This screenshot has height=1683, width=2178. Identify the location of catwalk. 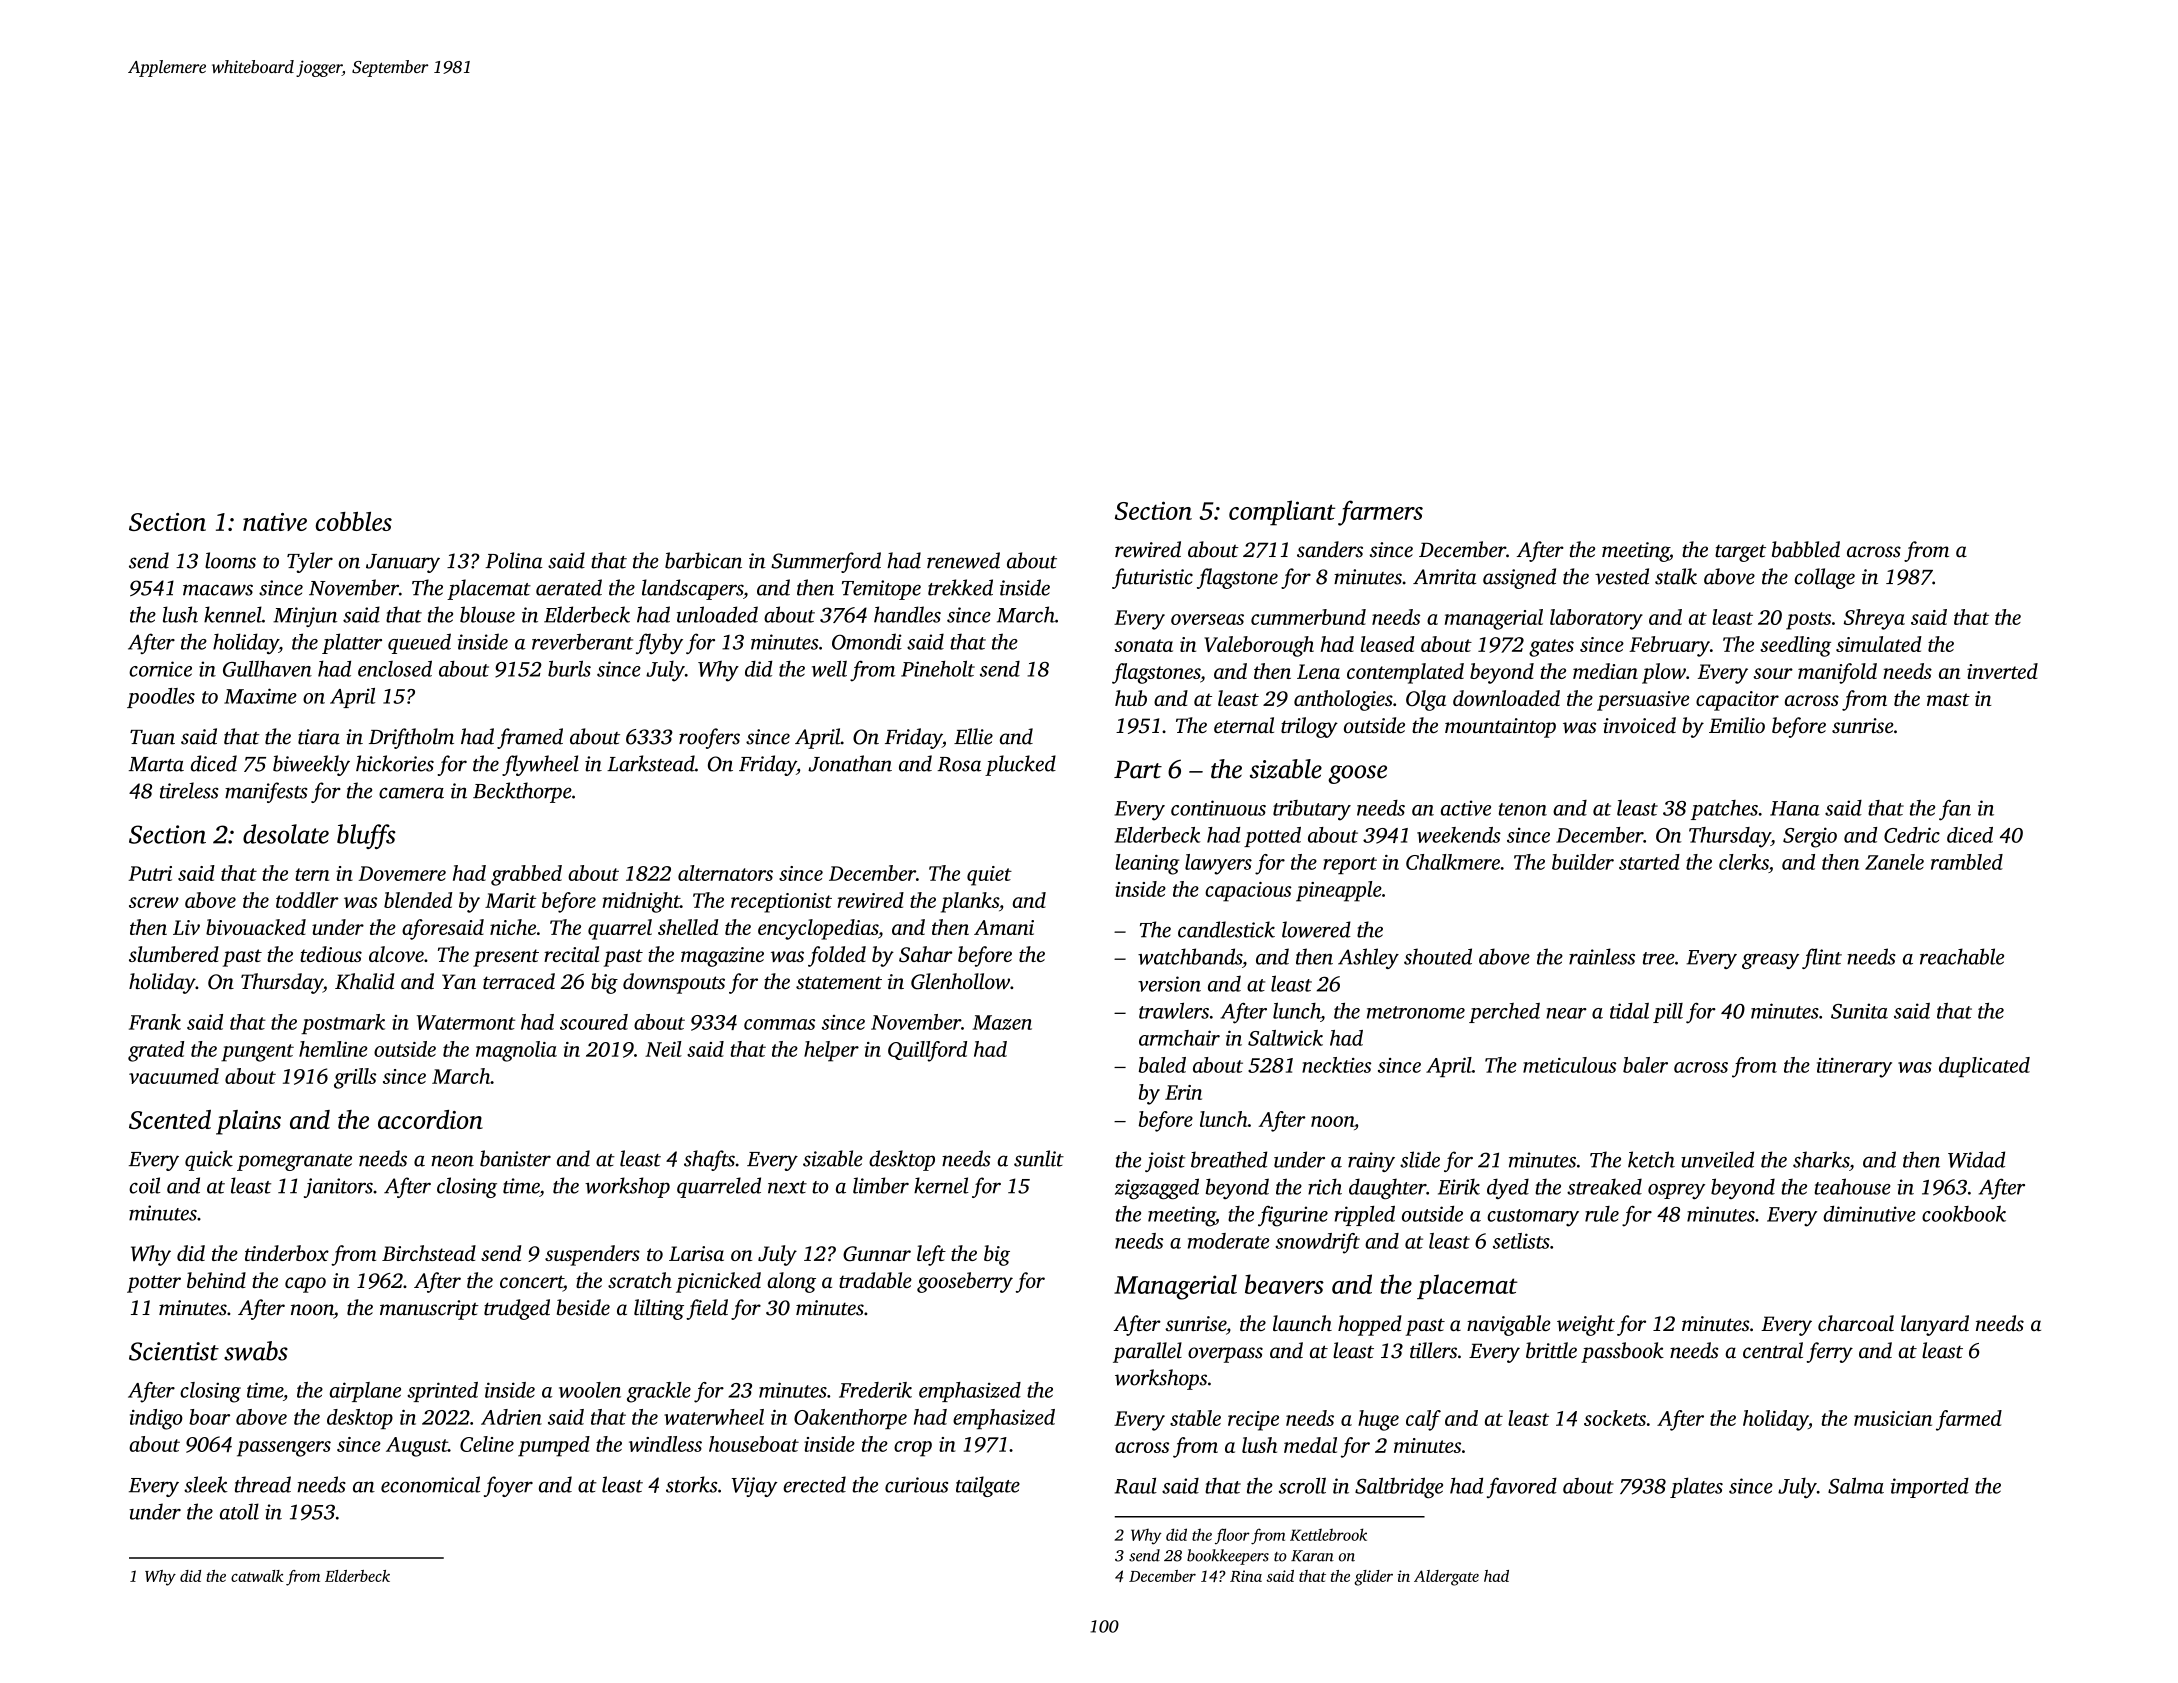
(257, 1576).
